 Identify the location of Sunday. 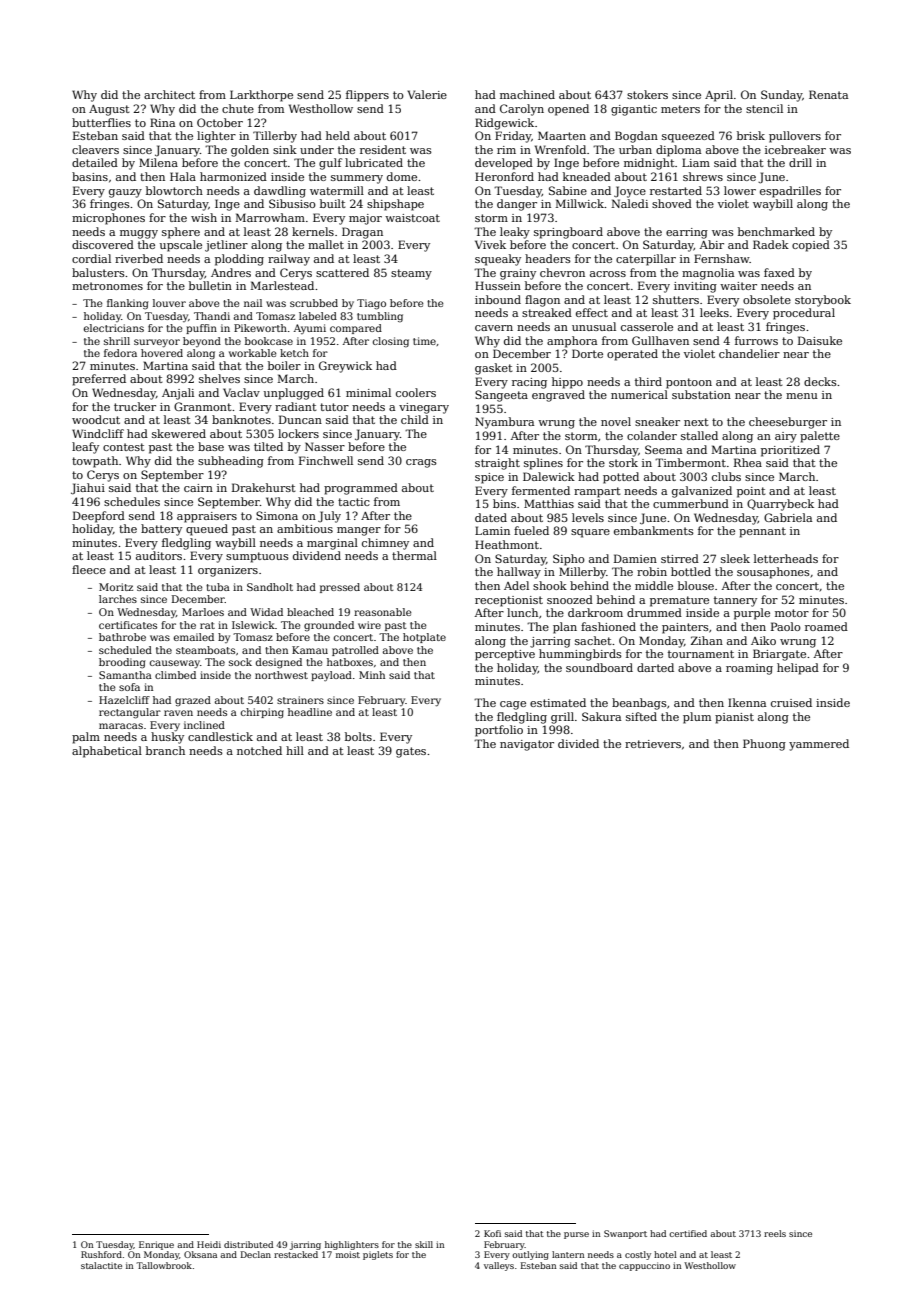
(781, 96).
